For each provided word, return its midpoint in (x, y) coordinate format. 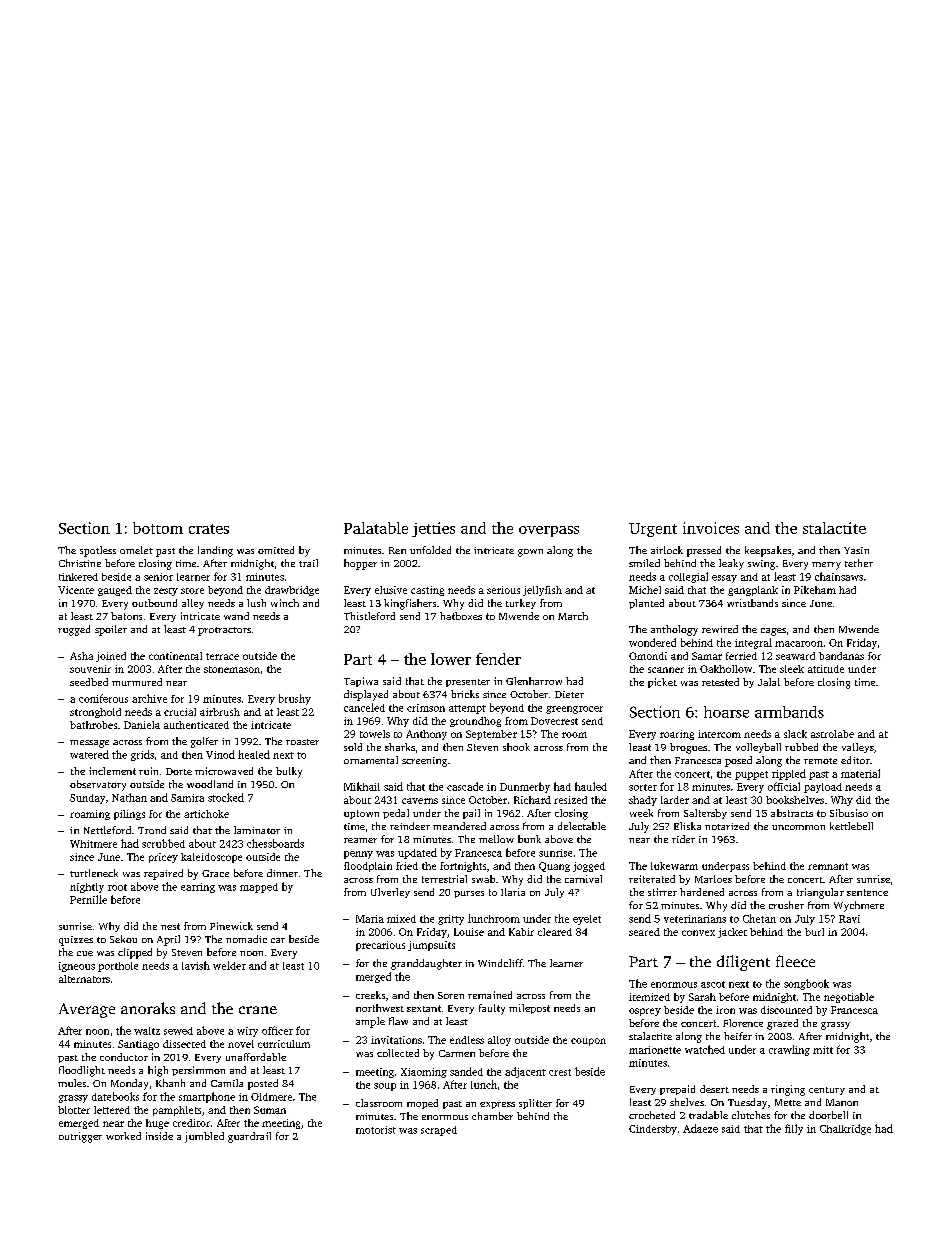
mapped (259, 888)
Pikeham (815, 590)
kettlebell (851, 826)
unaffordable (256, 1057)
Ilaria (513, 892)
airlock (667, 550)
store (192, 591)
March (573, 616)
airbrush (220, 712)
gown (530, 553)
